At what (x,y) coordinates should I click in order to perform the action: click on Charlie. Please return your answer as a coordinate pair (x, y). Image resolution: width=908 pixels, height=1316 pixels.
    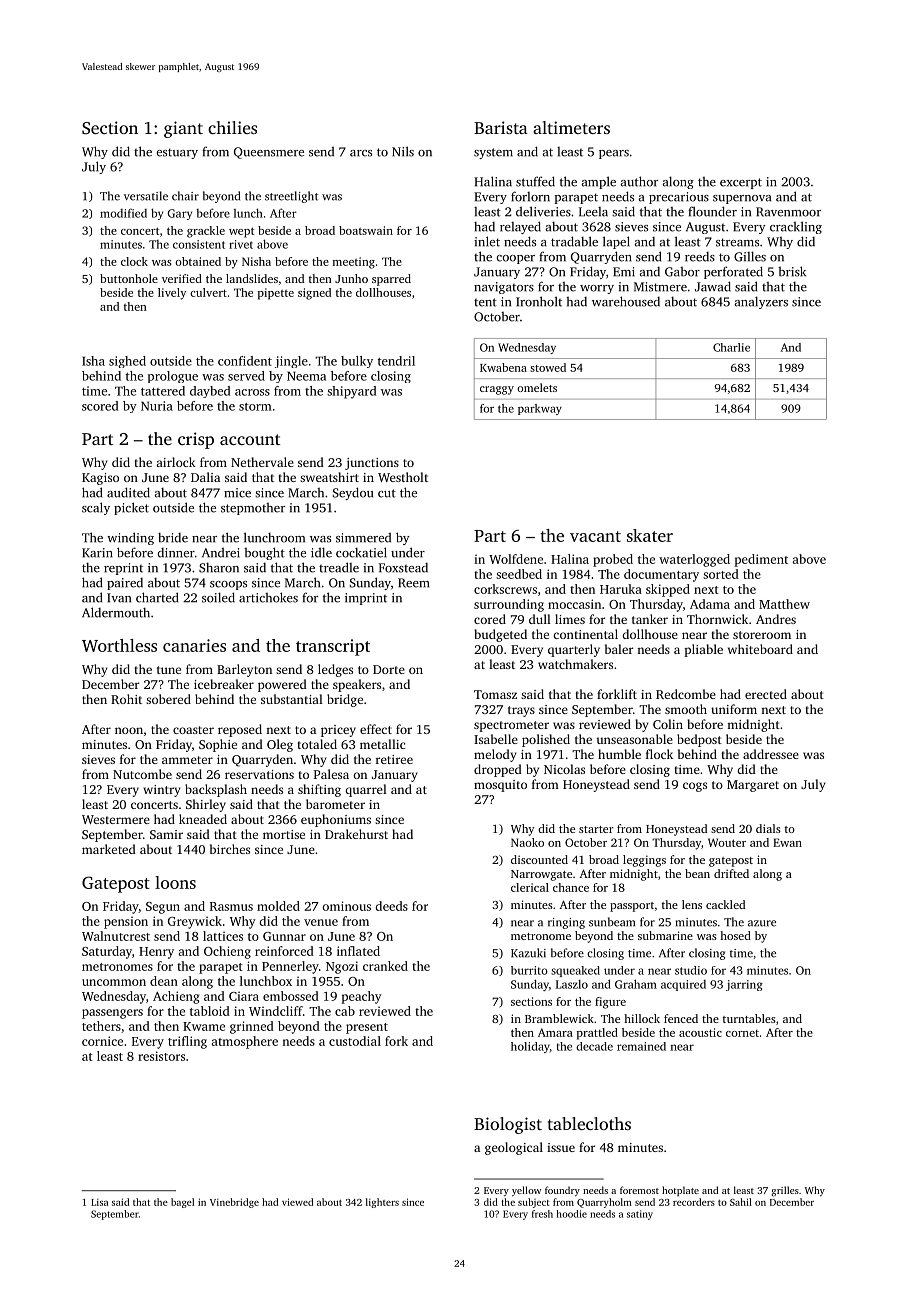
    Looking at the image, I should click on (731, 347).
